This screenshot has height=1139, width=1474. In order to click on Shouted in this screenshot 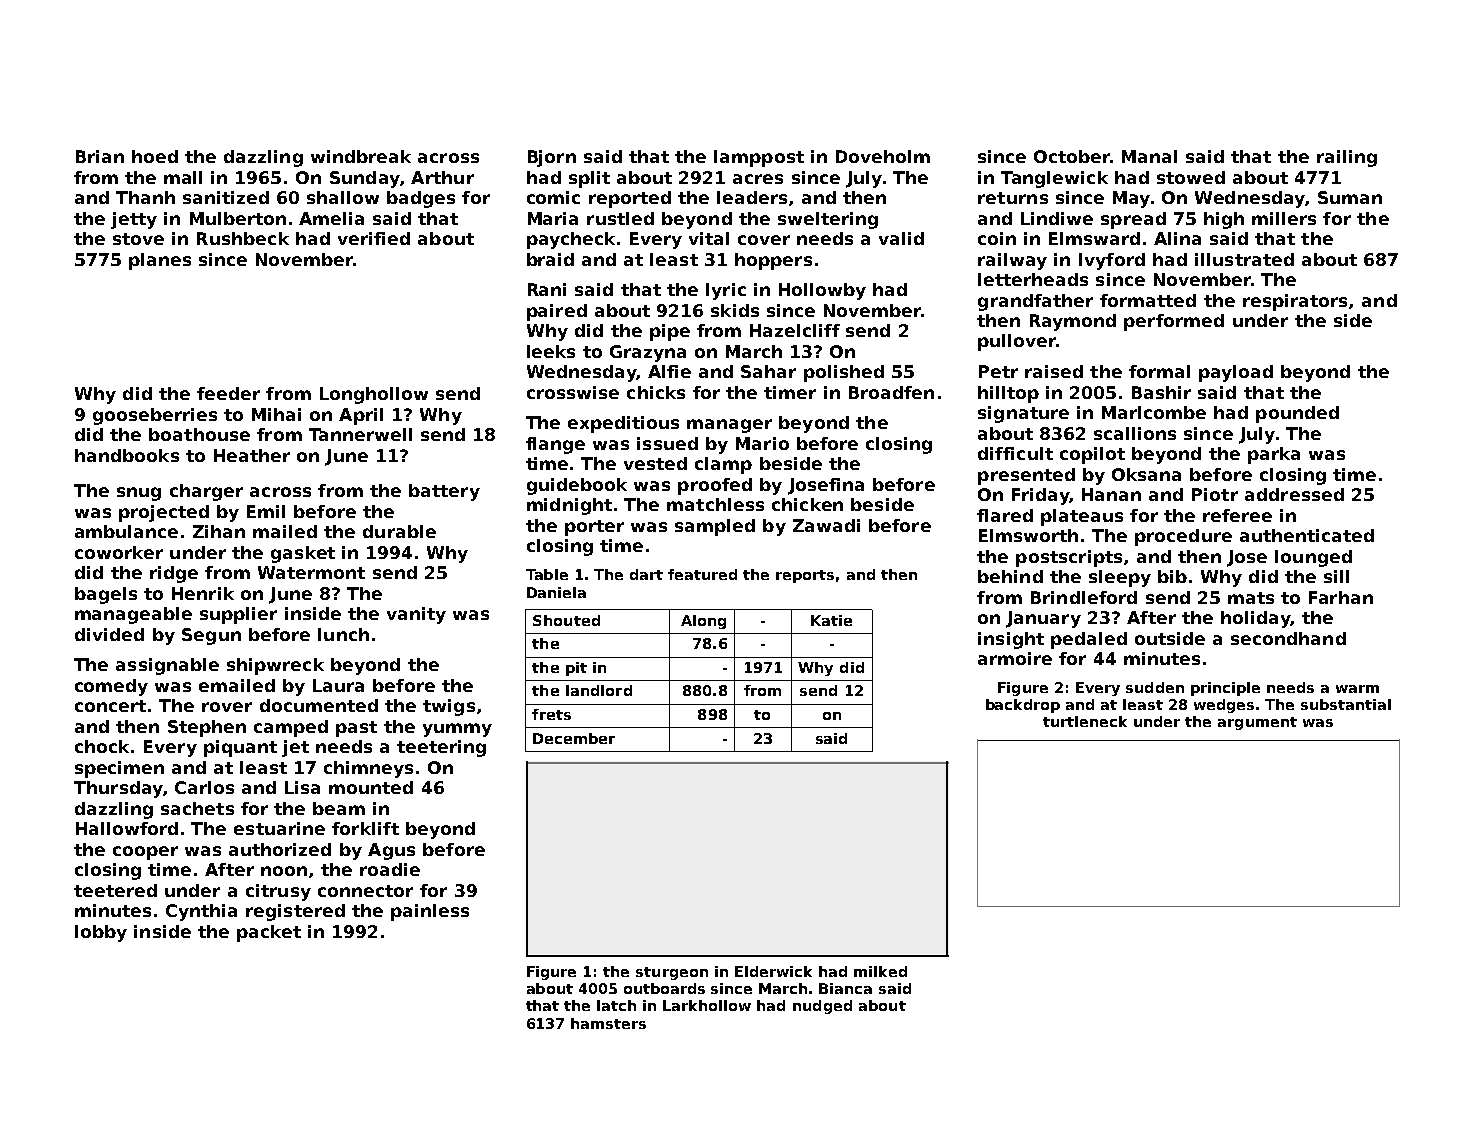, I will do `click(566, 620)`.
